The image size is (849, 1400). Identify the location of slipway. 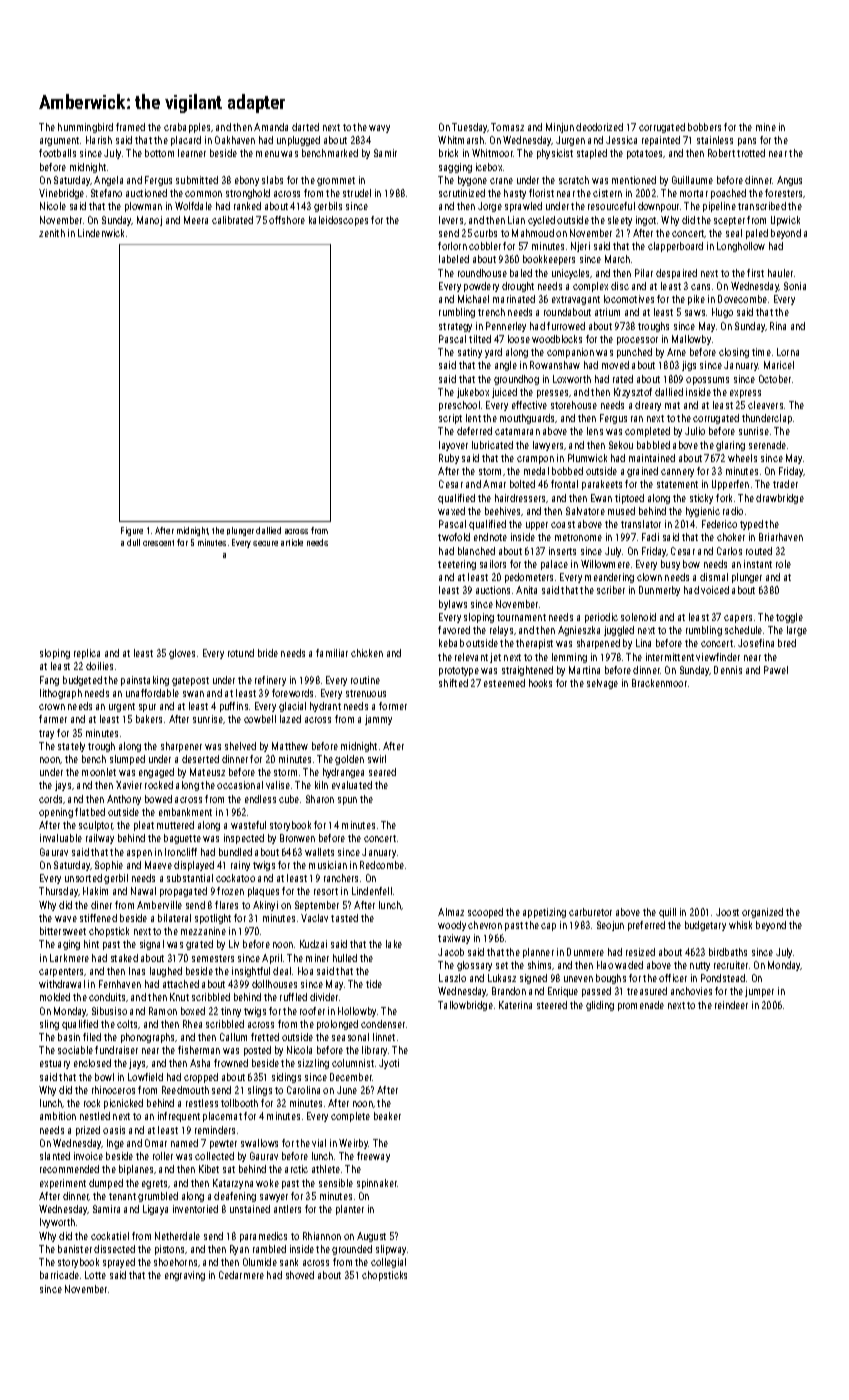
(391, 1250).
